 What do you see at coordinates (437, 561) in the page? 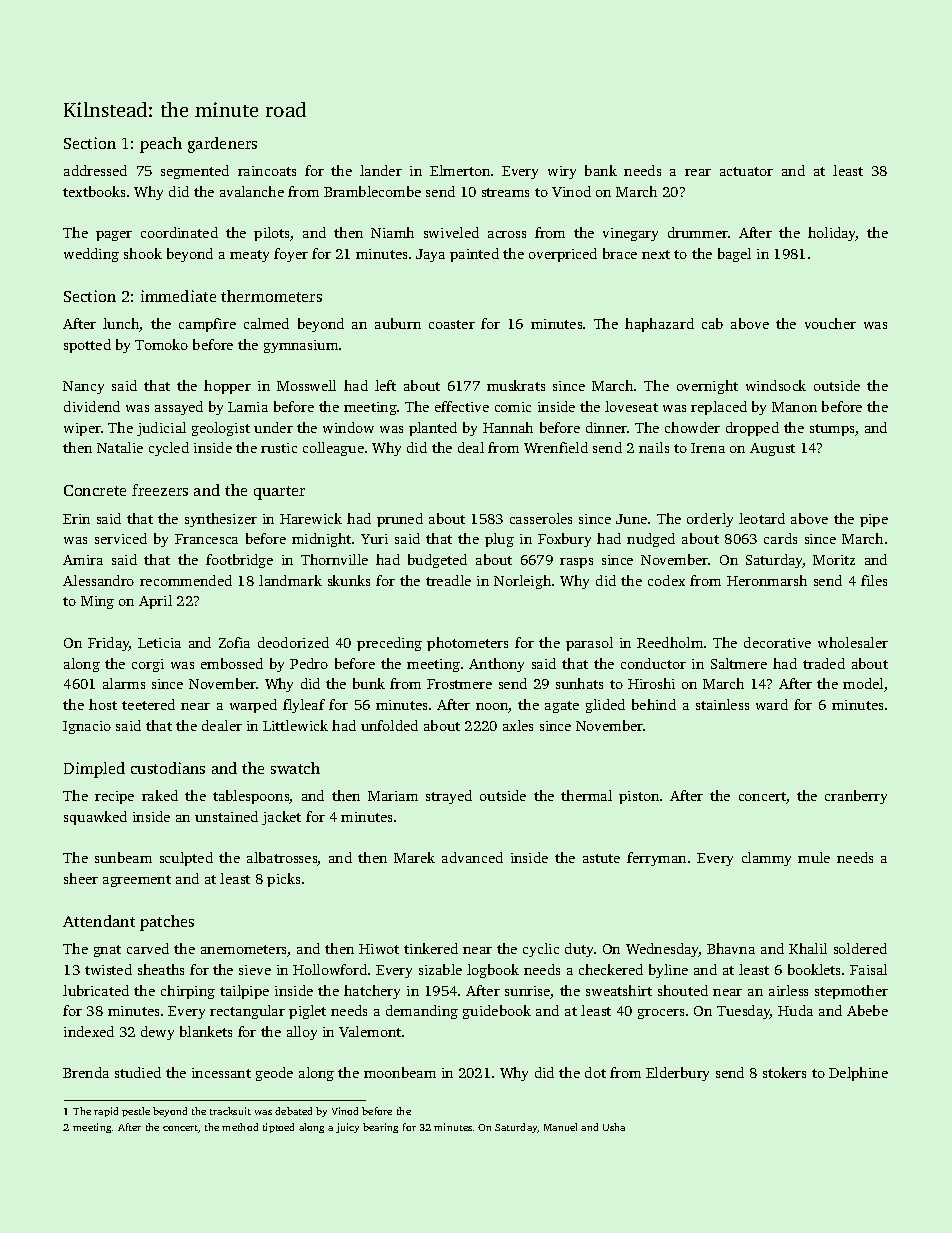
I see `budgeted` at bounding box center [437, 561].
